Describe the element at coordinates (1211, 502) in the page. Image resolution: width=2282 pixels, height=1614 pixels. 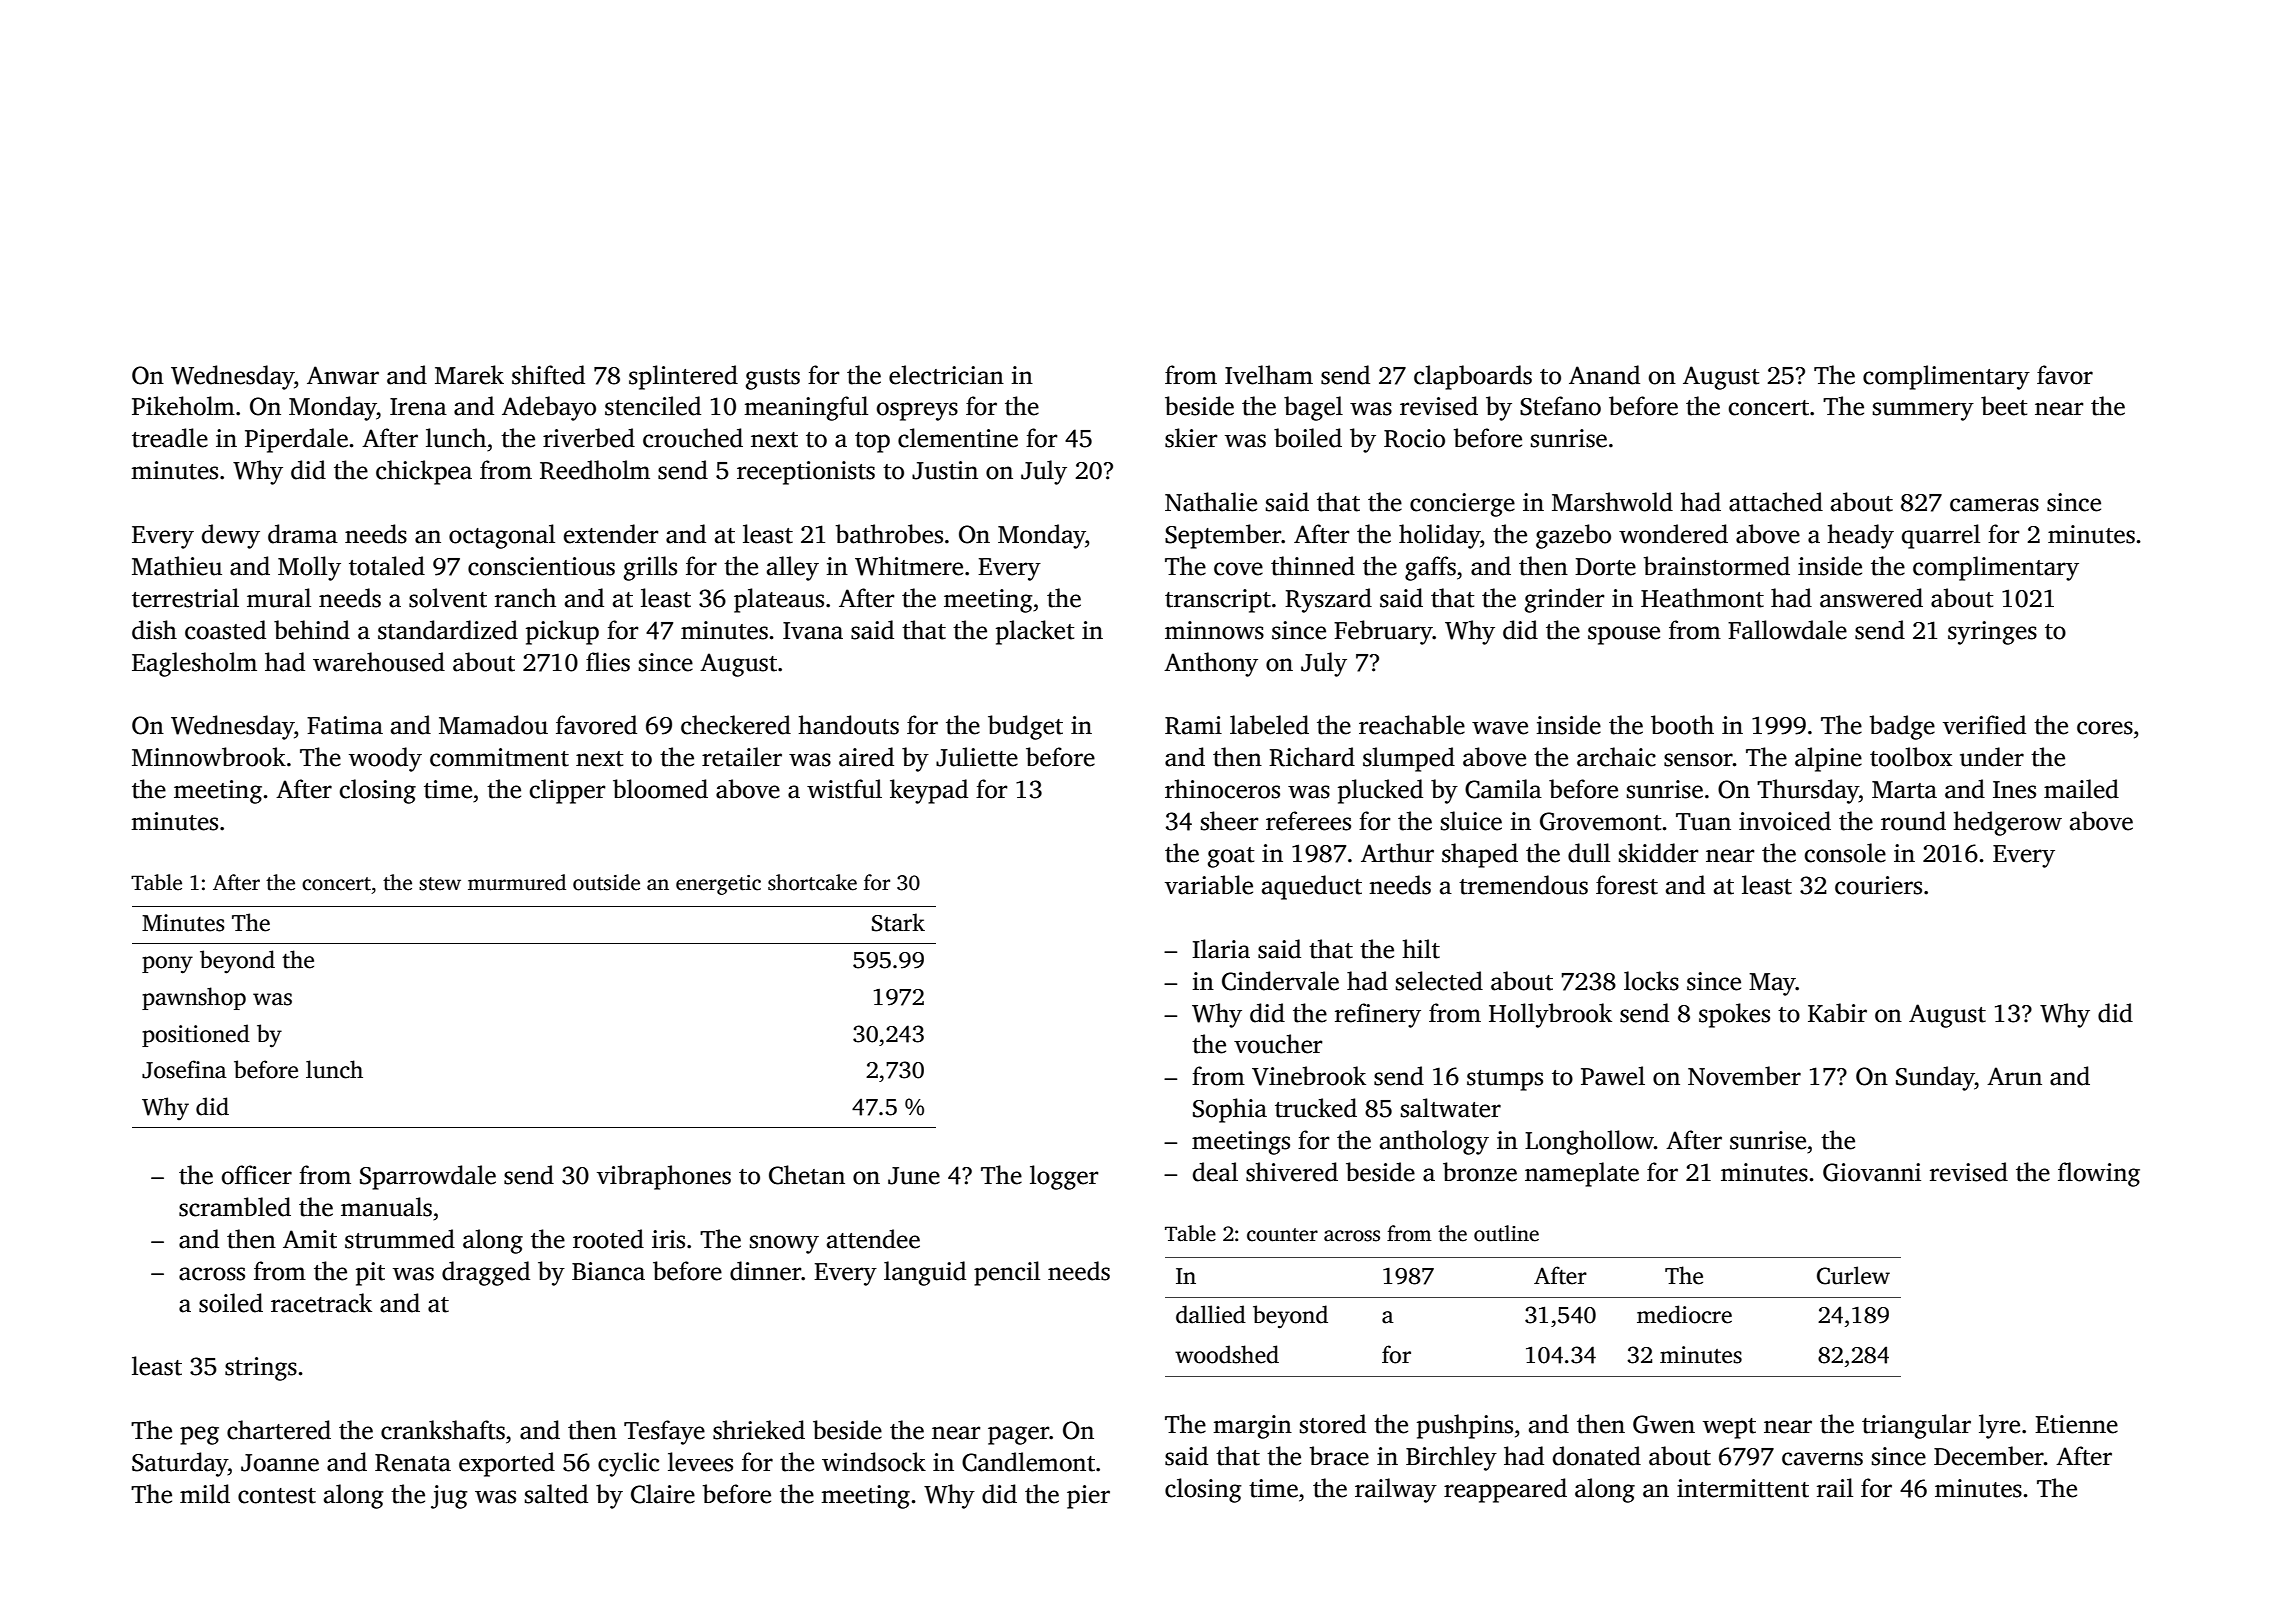
I see `Nathalie` at that location.
